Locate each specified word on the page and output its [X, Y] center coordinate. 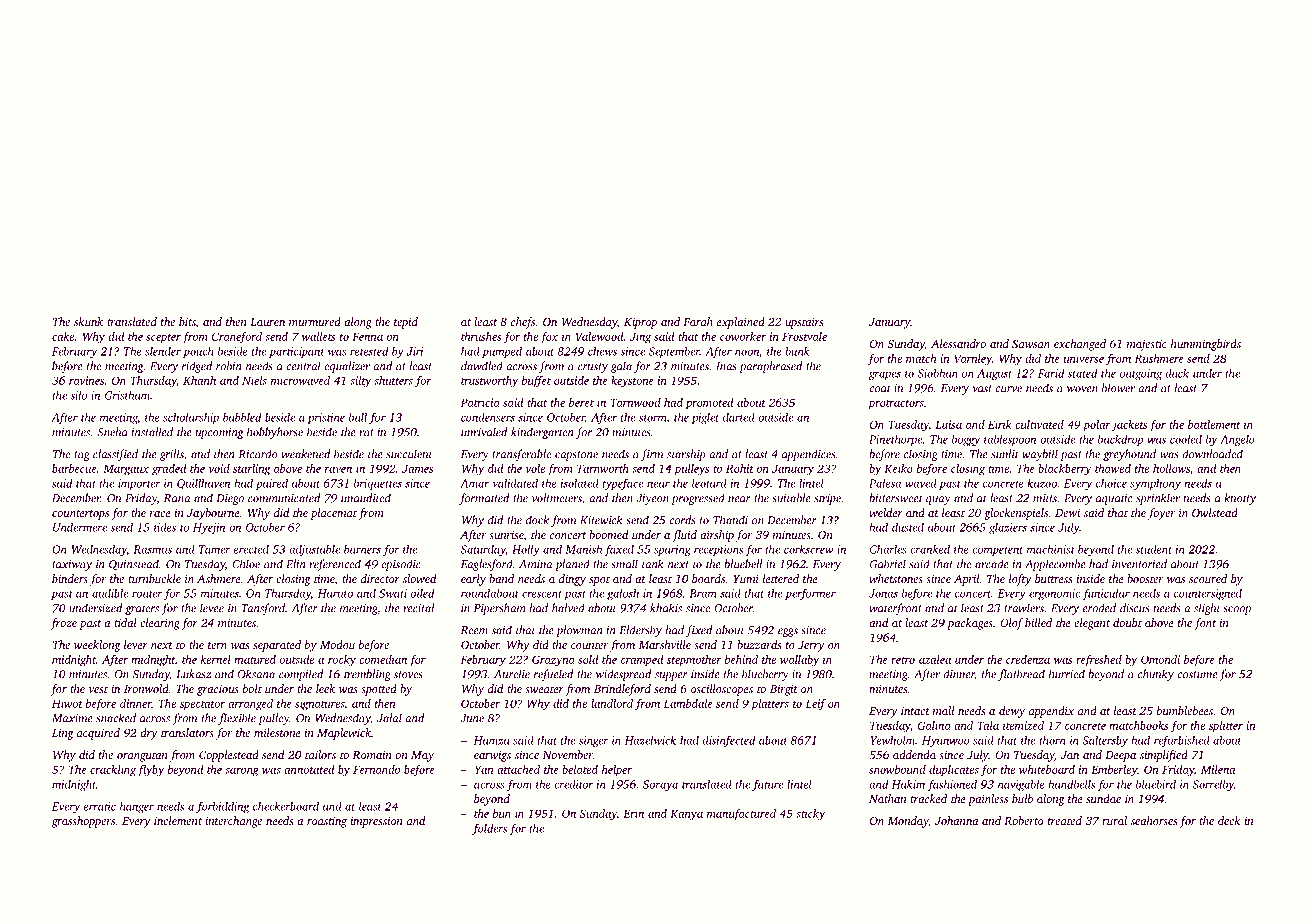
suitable [791, 498]
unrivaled [484, 432]
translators [187, 732]
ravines [86, 380]
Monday [908, 822]
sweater [544, 689]
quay [938, 500]
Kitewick [601, 520]
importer [139, 484]
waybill [1040, 455]
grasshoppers [83, 822]
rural [1114, 820]
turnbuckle [154, 578]
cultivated [1039, 424]
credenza [1028, 659]
